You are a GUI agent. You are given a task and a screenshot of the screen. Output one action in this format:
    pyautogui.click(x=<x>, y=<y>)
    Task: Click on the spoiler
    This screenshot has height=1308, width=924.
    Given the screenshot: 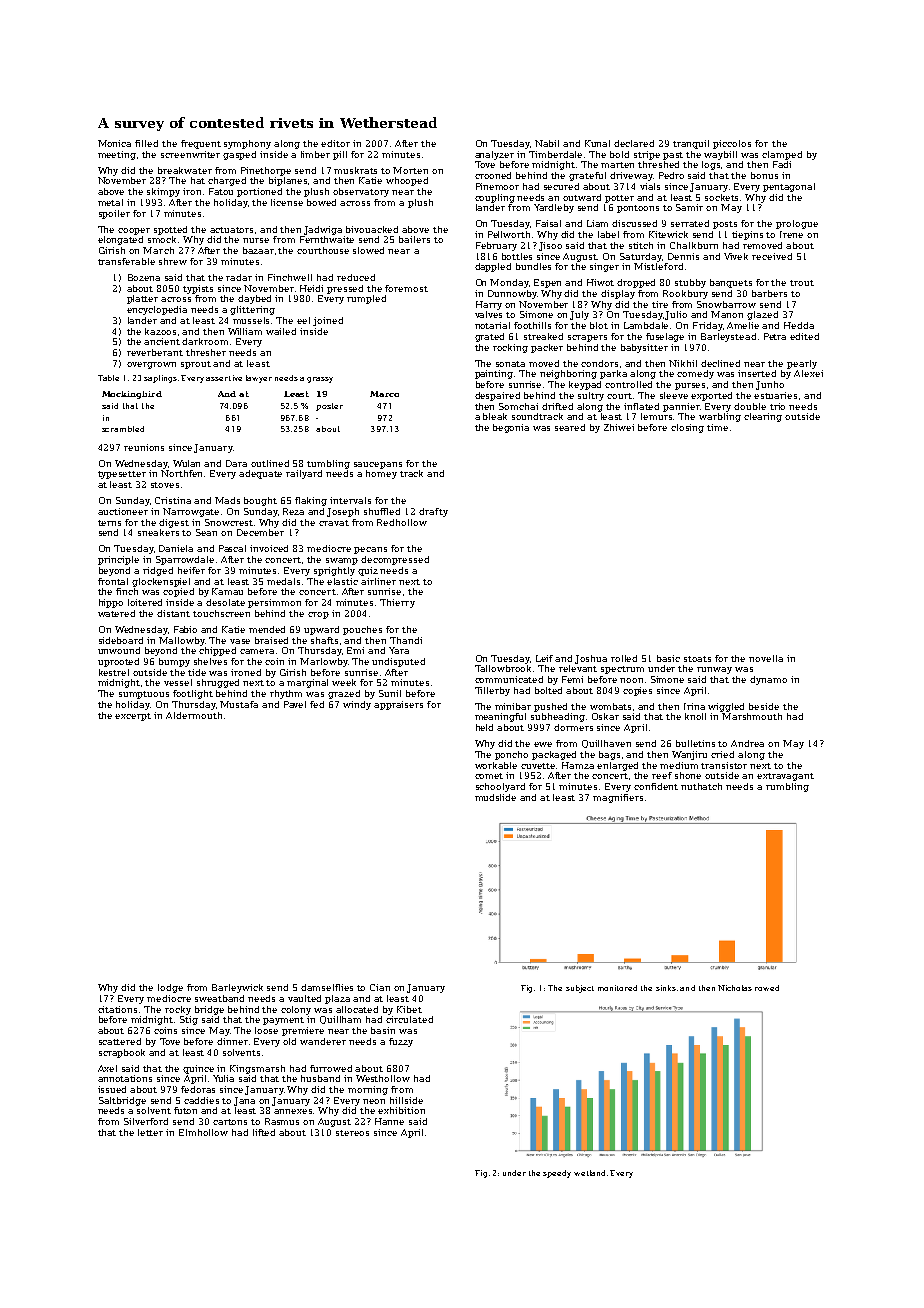 What is the action you would take?
    pyautogui.click(x=114, y=214)
